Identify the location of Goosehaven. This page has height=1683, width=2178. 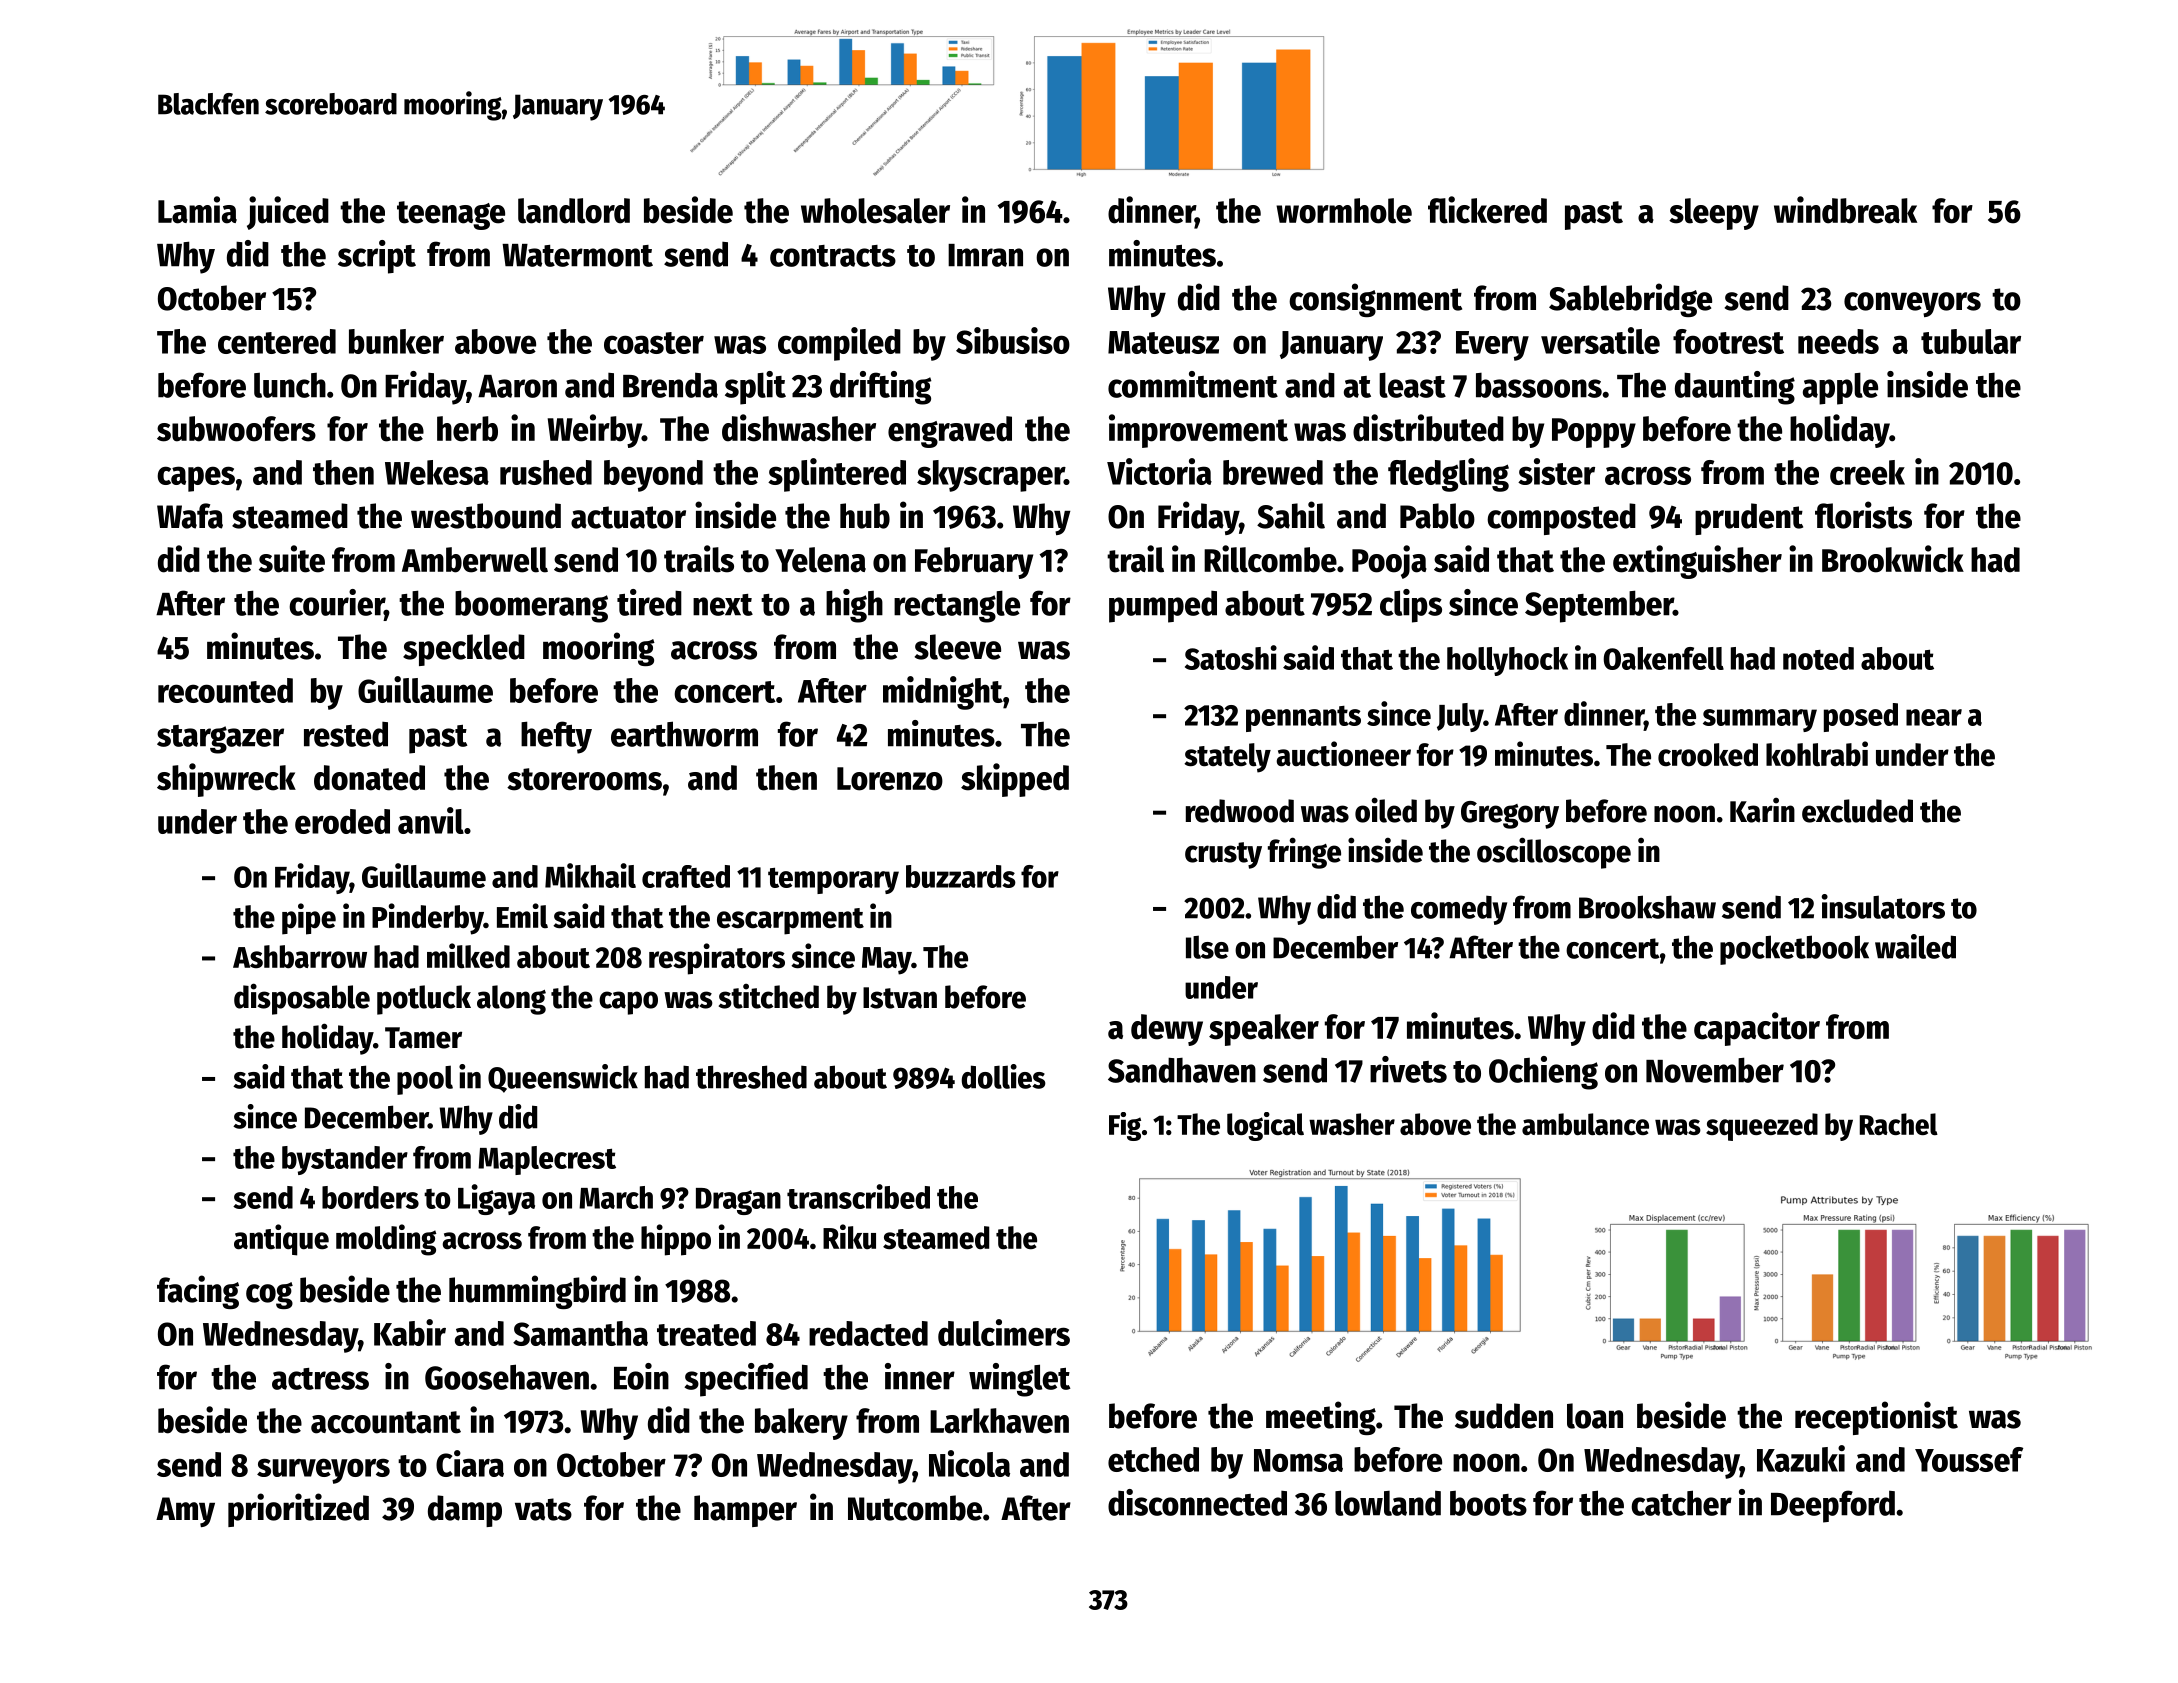
(507, 1377).
